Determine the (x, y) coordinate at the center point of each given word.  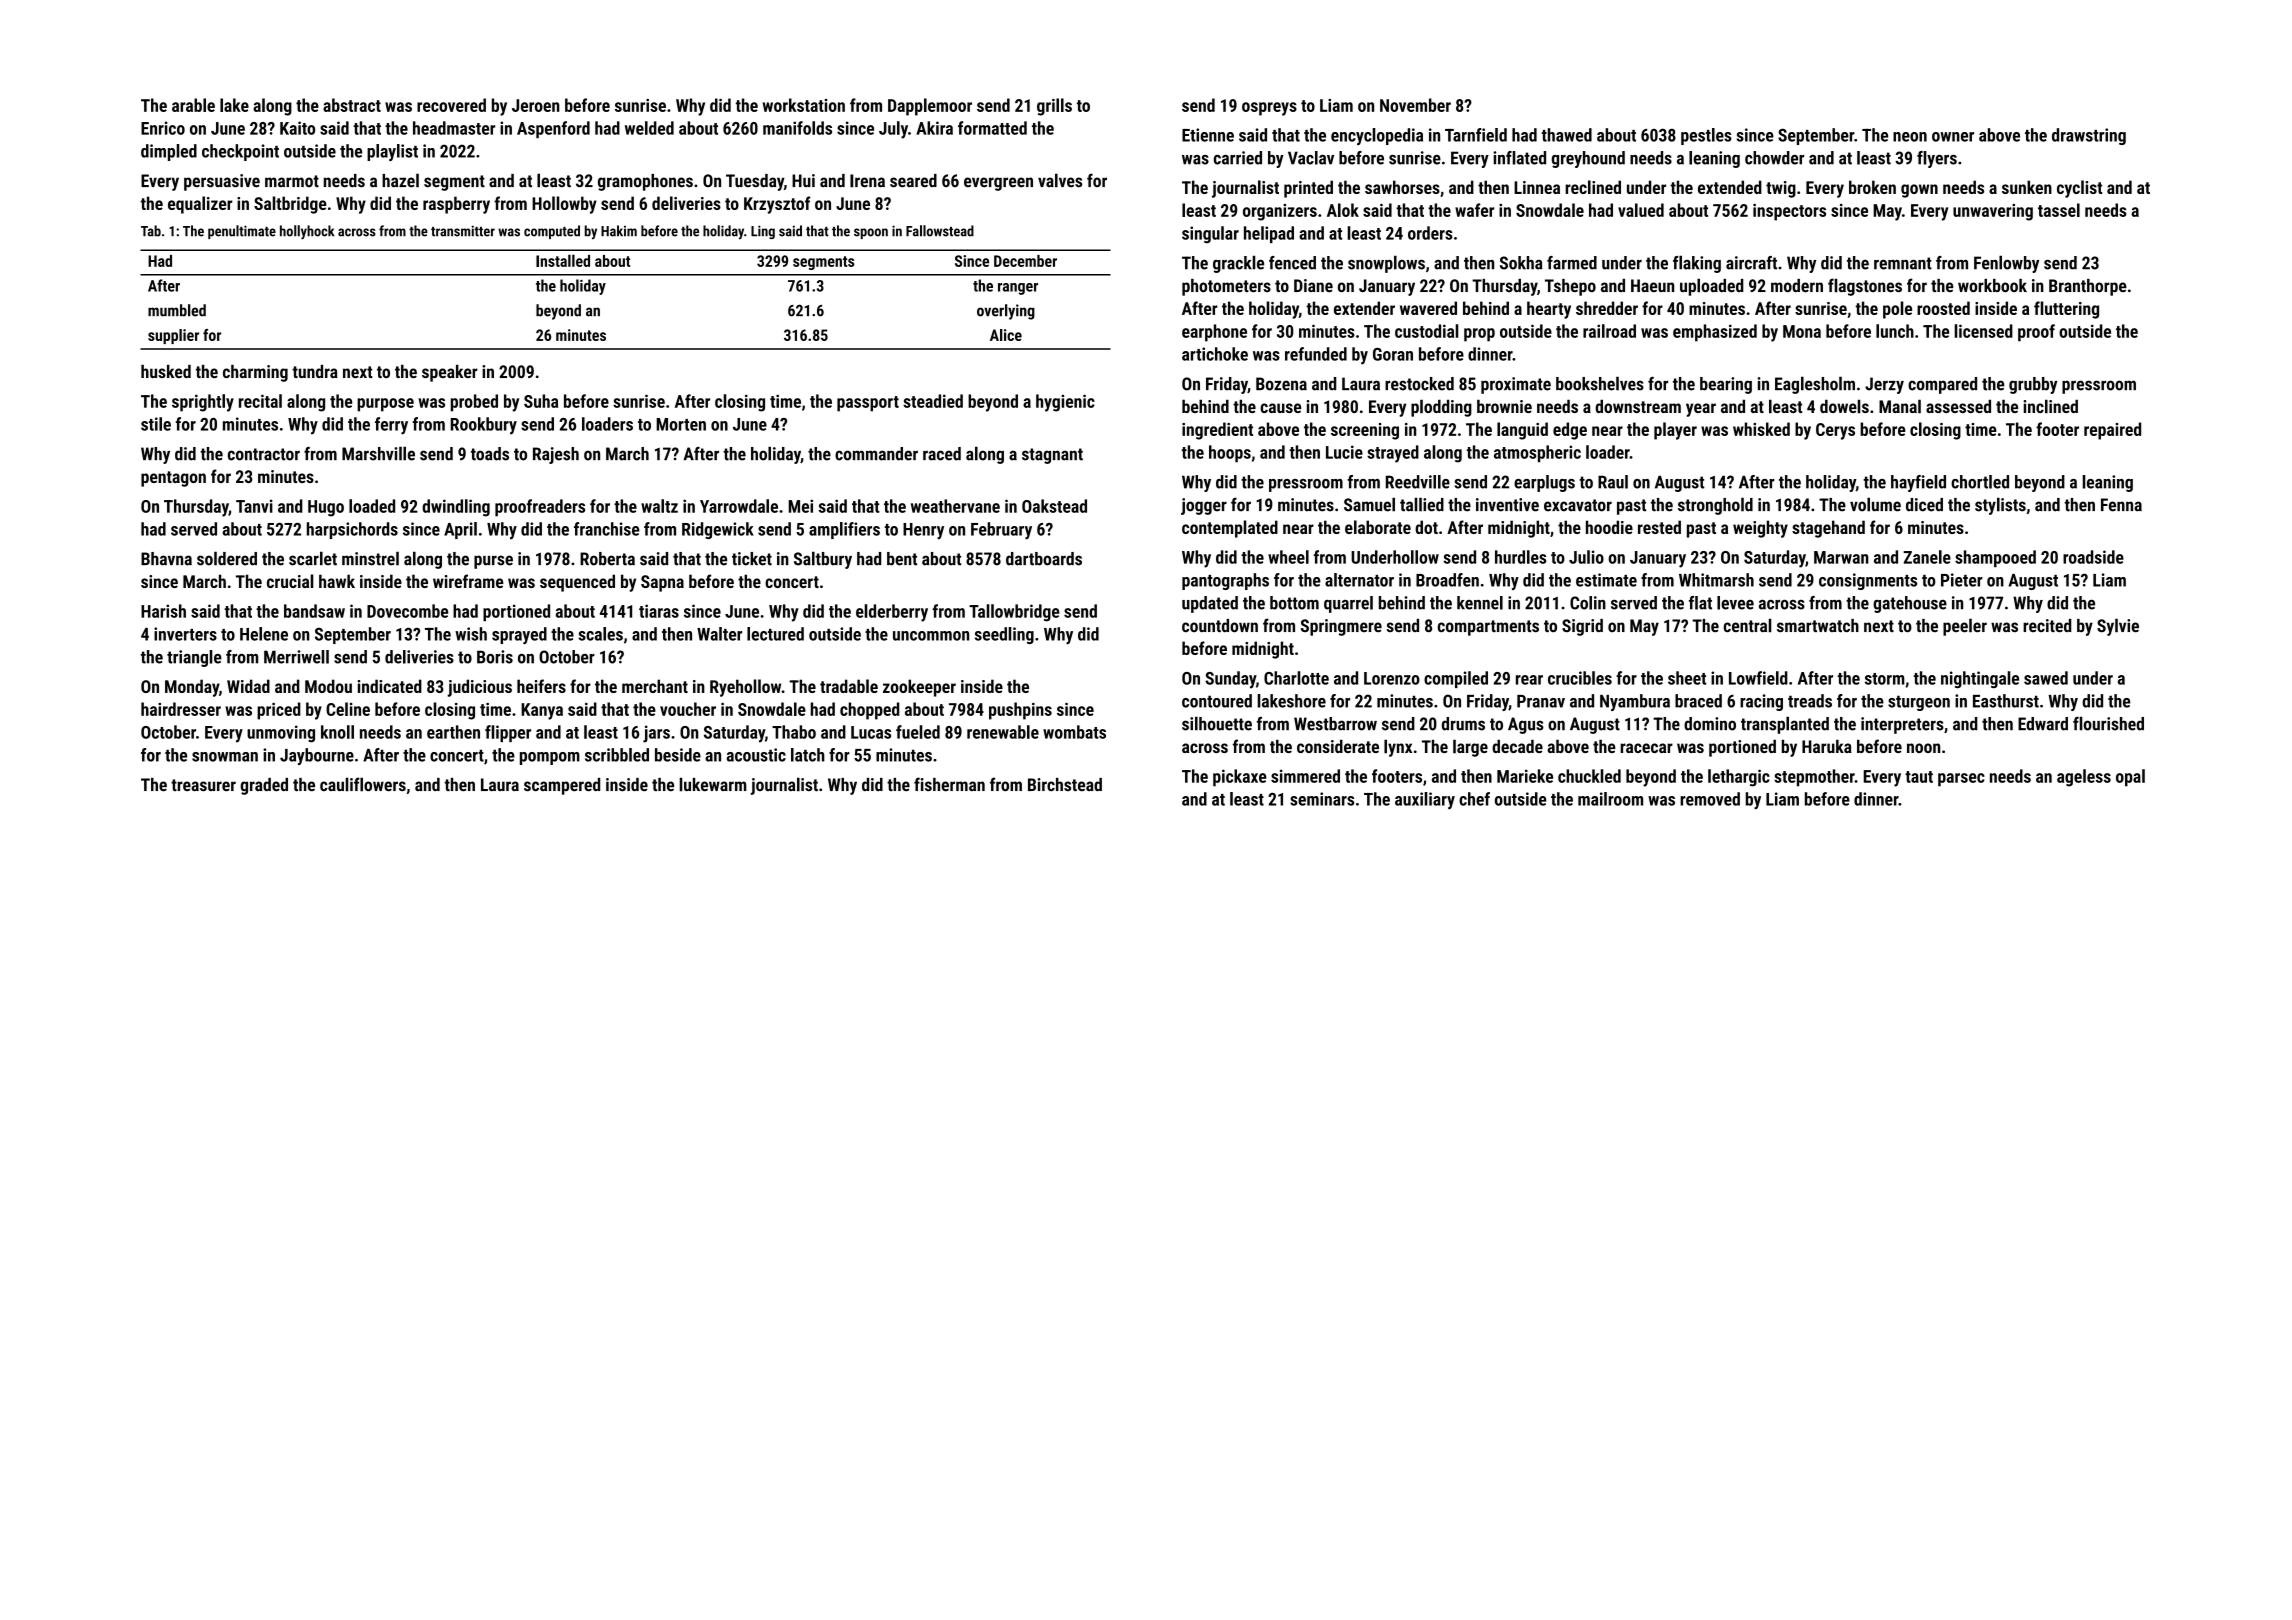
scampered (562, 786)
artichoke (1215, 354)
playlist (392, 152)
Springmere (1341, 627)
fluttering (2066, 310)
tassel (2059, 210)
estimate (1606, 580)
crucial (290, 581)
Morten (681, 424)
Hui (803, 180)
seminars (1322, 799)
